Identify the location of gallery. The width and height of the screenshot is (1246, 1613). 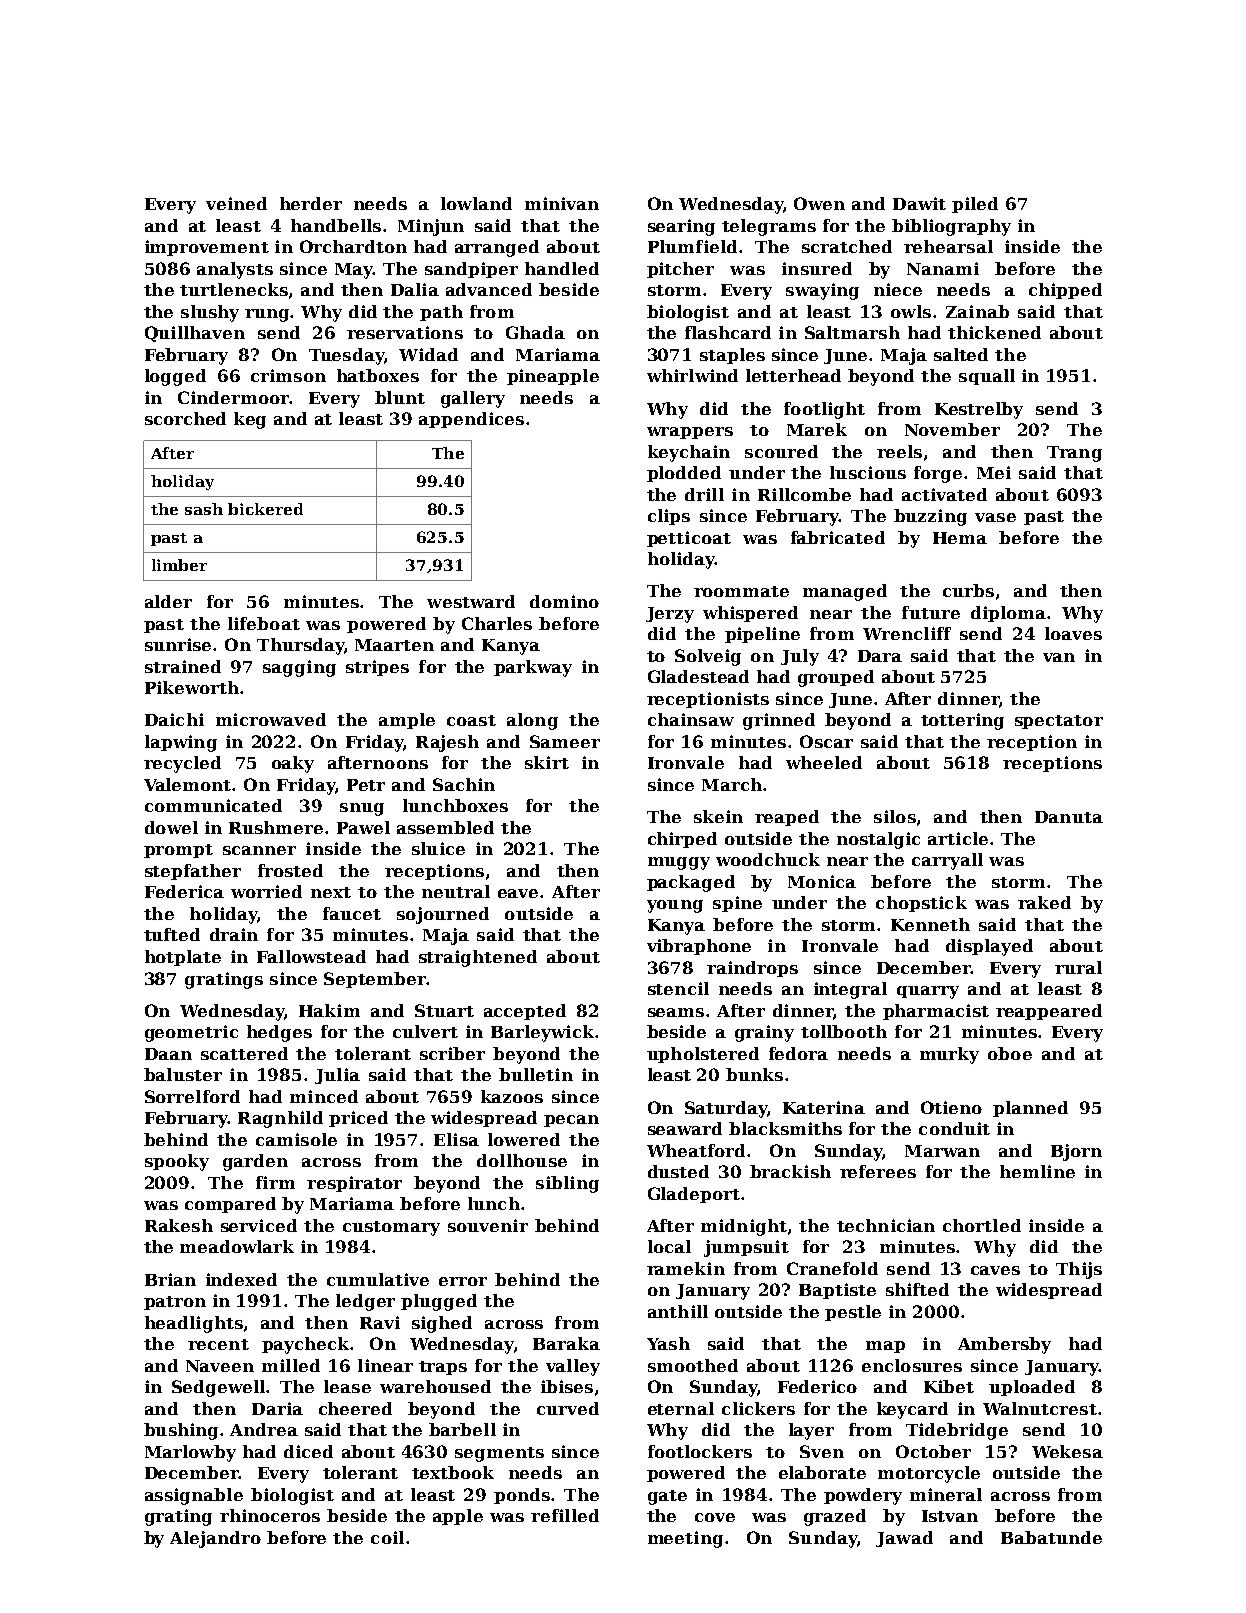
(473, 399).
